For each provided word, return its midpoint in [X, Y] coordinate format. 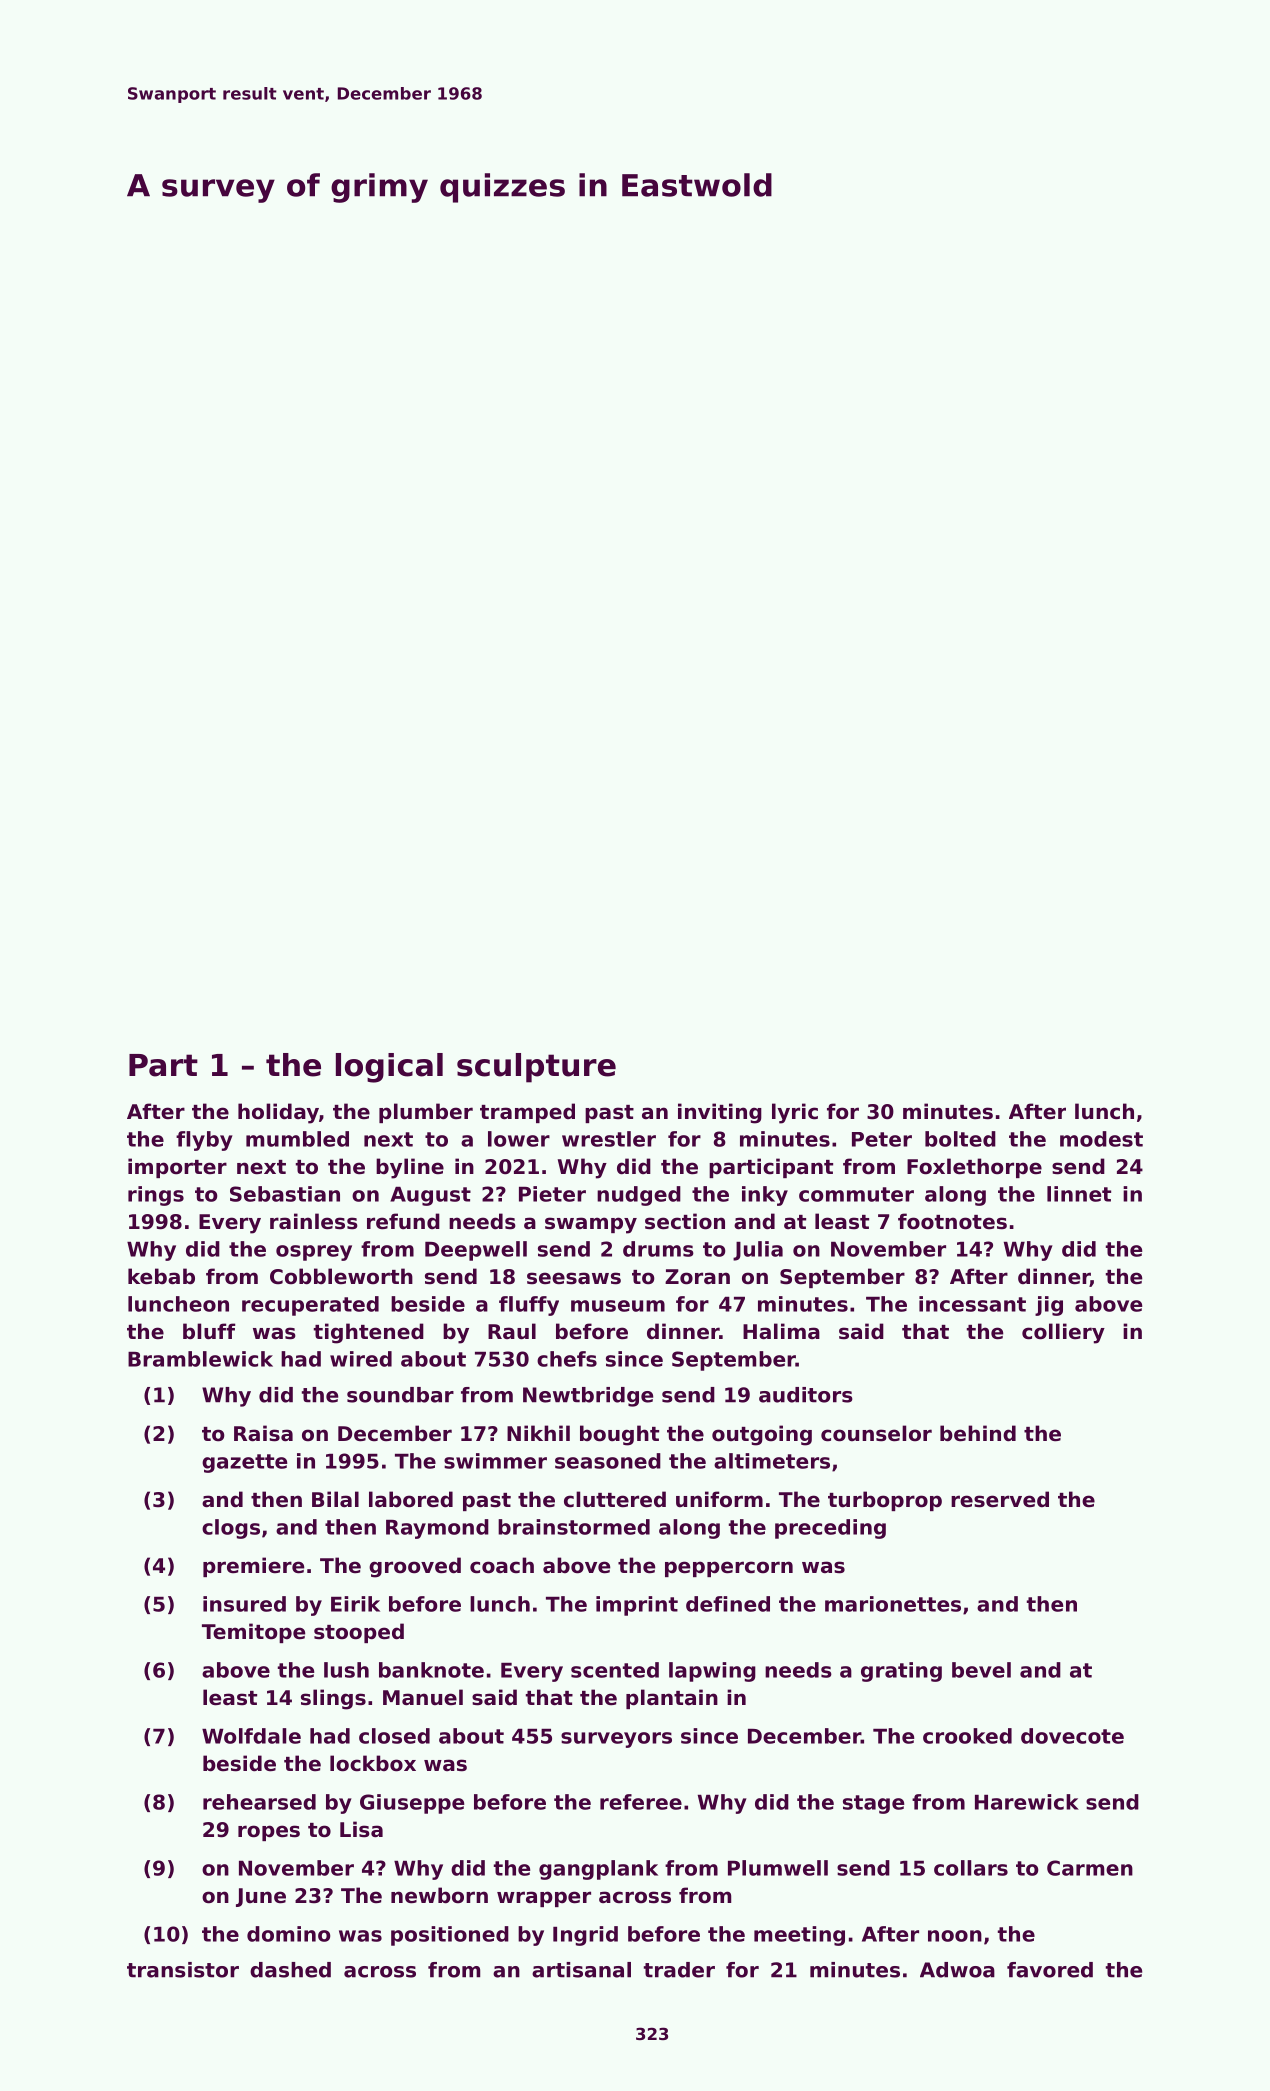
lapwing [712, 1672]
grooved [415, 1567]
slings [333, 1699]
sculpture [536, 1068]
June [261, 1897]
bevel [981, 1670]
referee [641, 1802]
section [685, 1221]
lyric [795, 1113]
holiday [278, 1113]
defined [728, 1604]
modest [1101, 1139]
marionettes [893, 1604]
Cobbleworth [341, 1276]
